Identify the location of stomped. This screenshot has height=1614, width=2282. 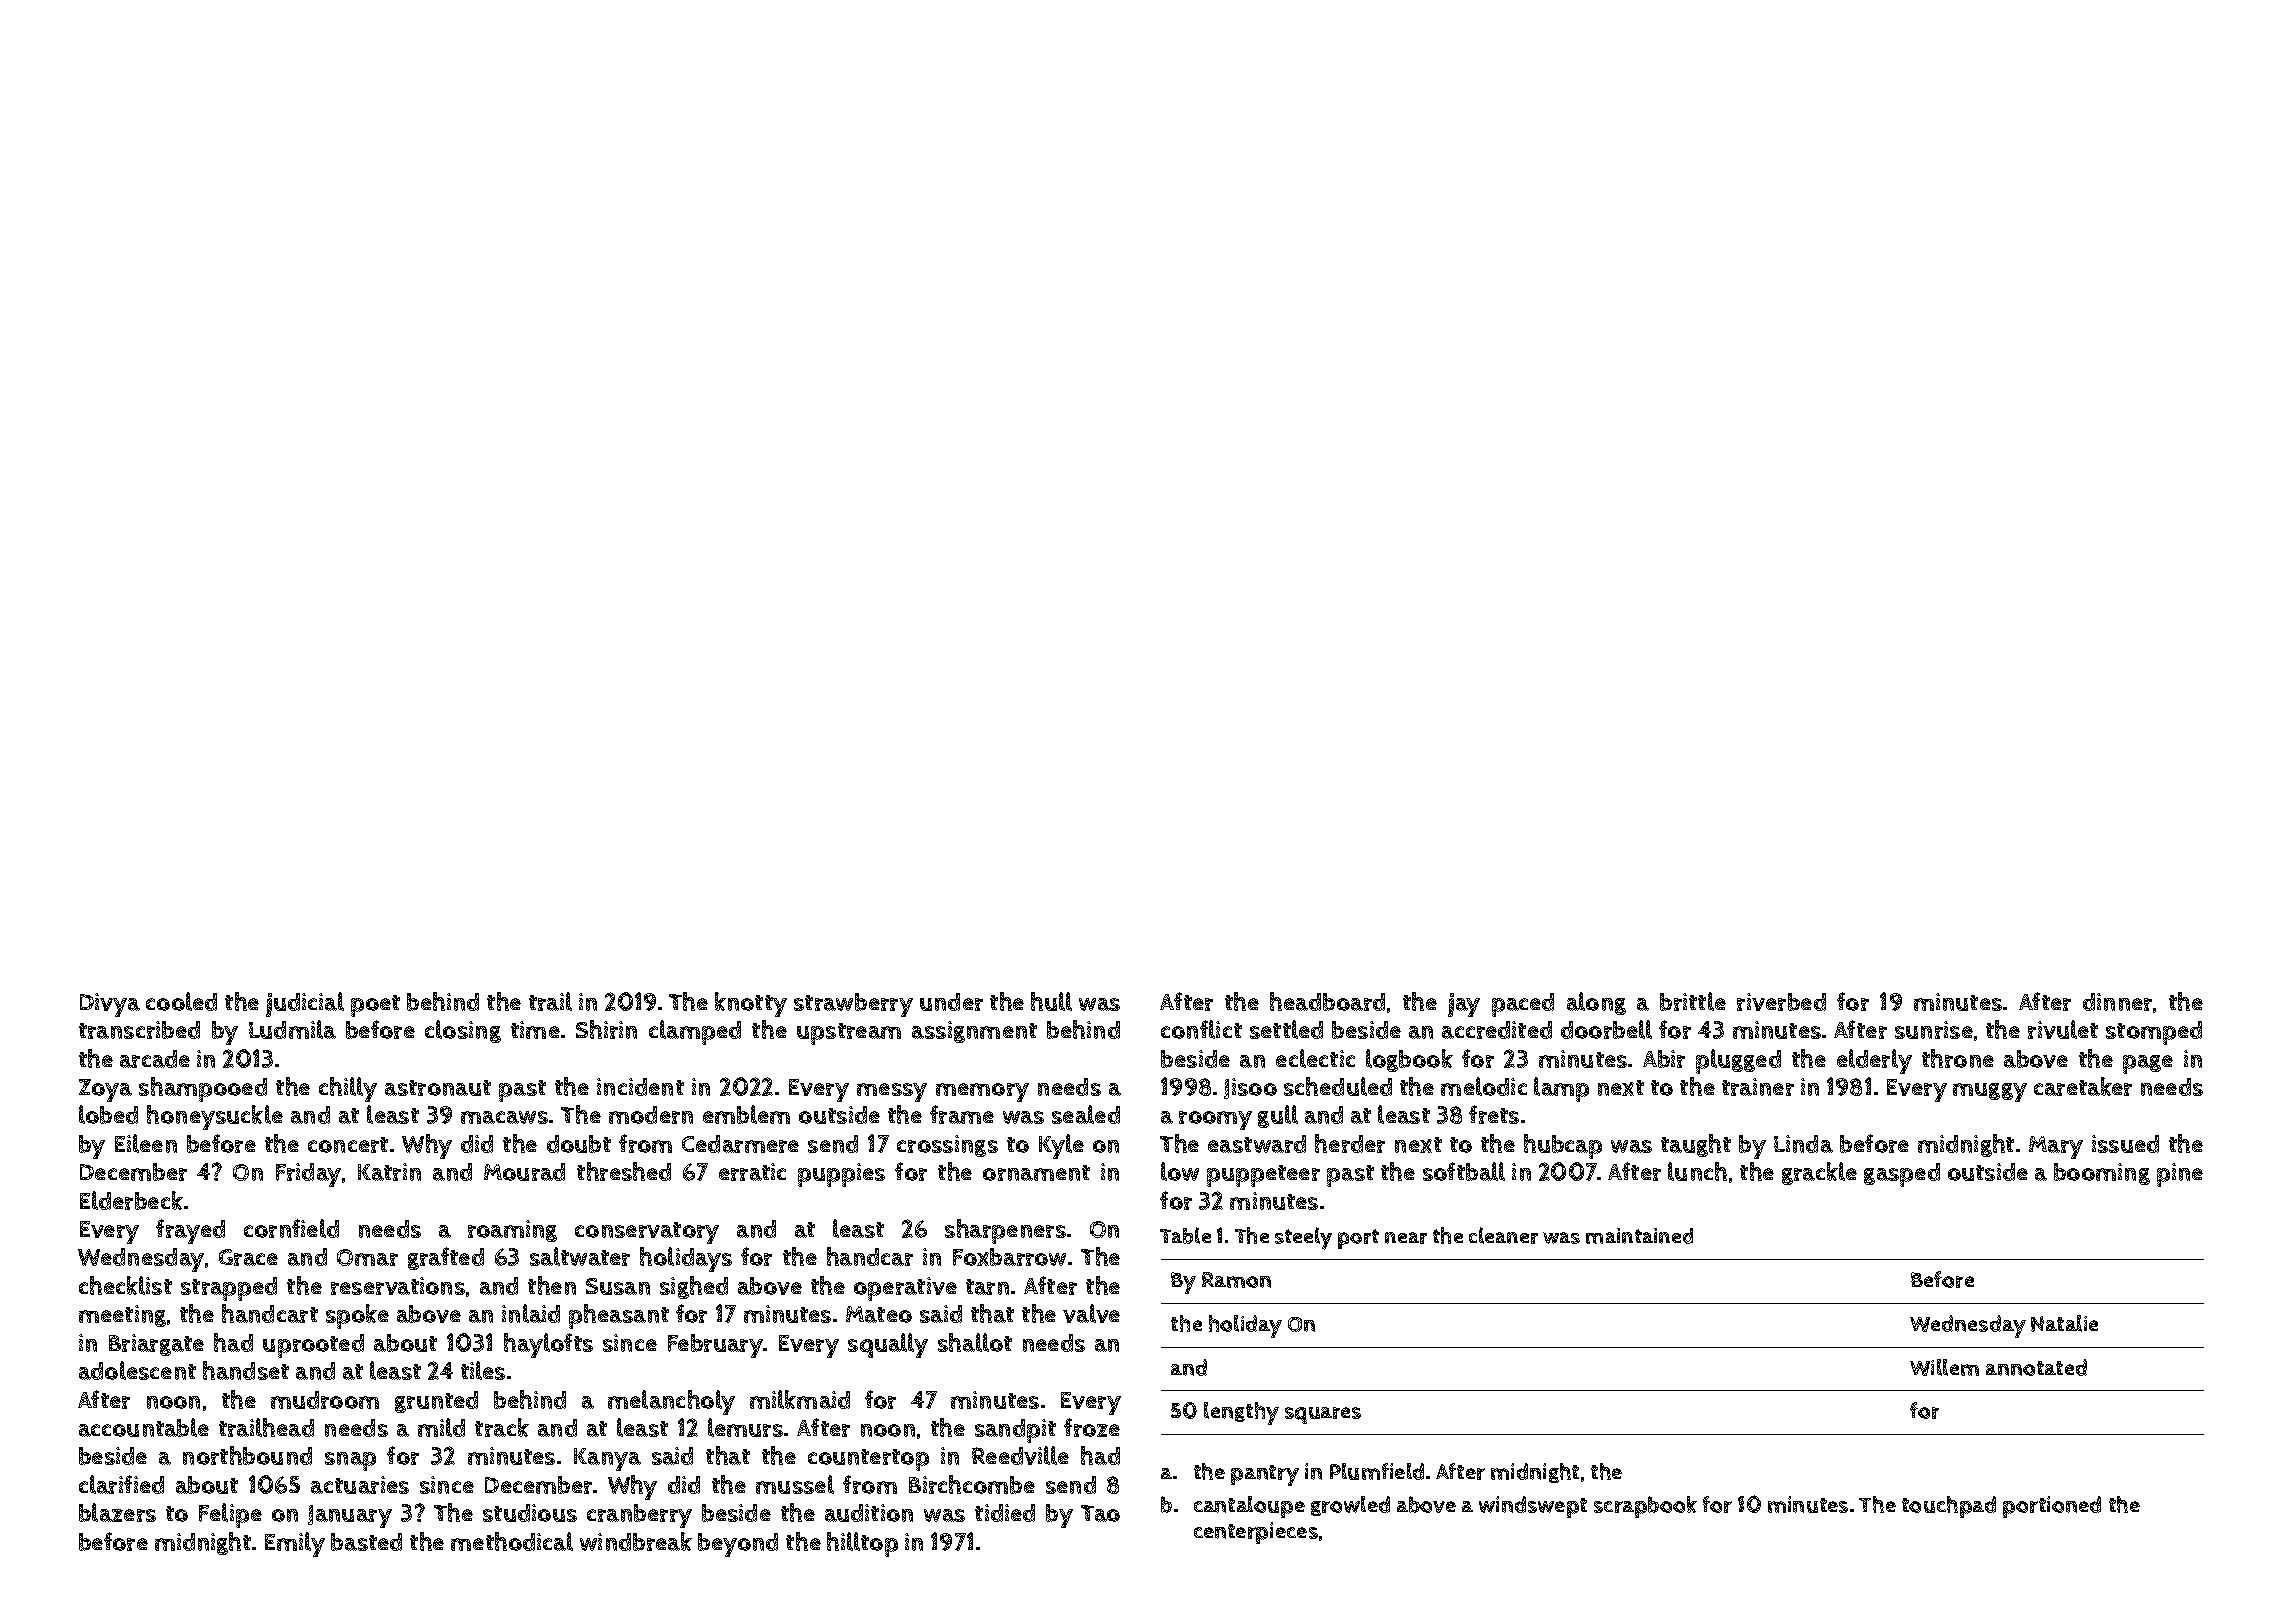
(2154, 1033).
